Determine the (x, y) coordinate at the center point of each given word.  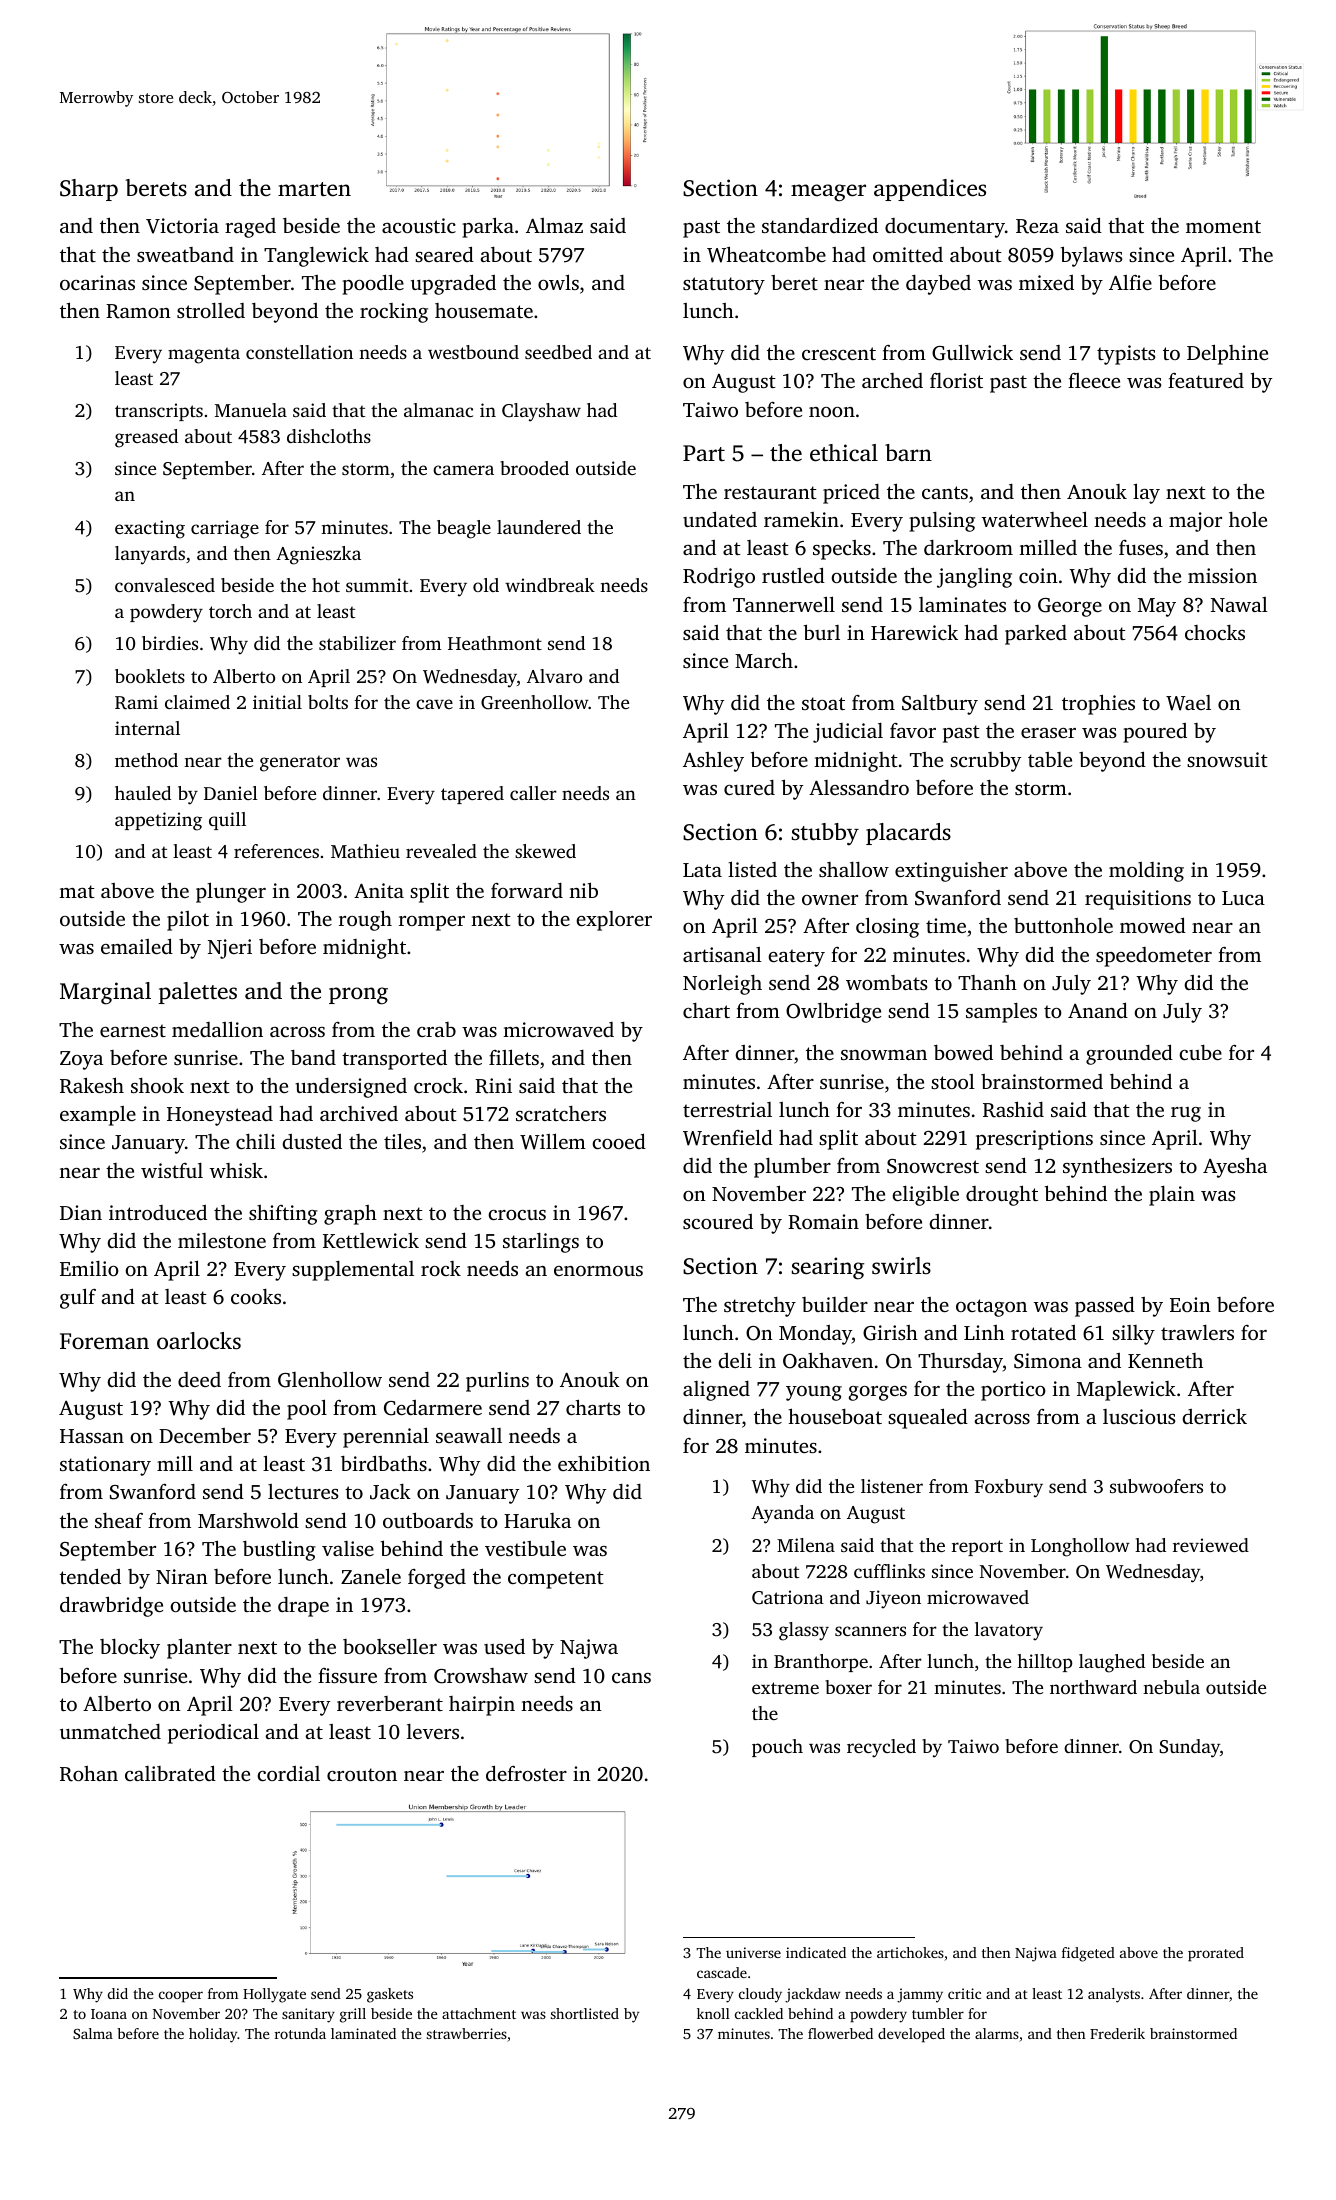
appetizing (158, 821)
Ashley (713, 762)
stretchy (760, 1307)
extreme (785, 1688)
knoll (713, 2013)
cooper (181, 1997)
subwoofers (1156, 1486)
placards (908, 834)
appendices (930, 190)
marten (314, 189)
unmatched (110, 1731)
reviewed (1211, 1545)
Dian (81, 1212)
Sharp (89, 190)
